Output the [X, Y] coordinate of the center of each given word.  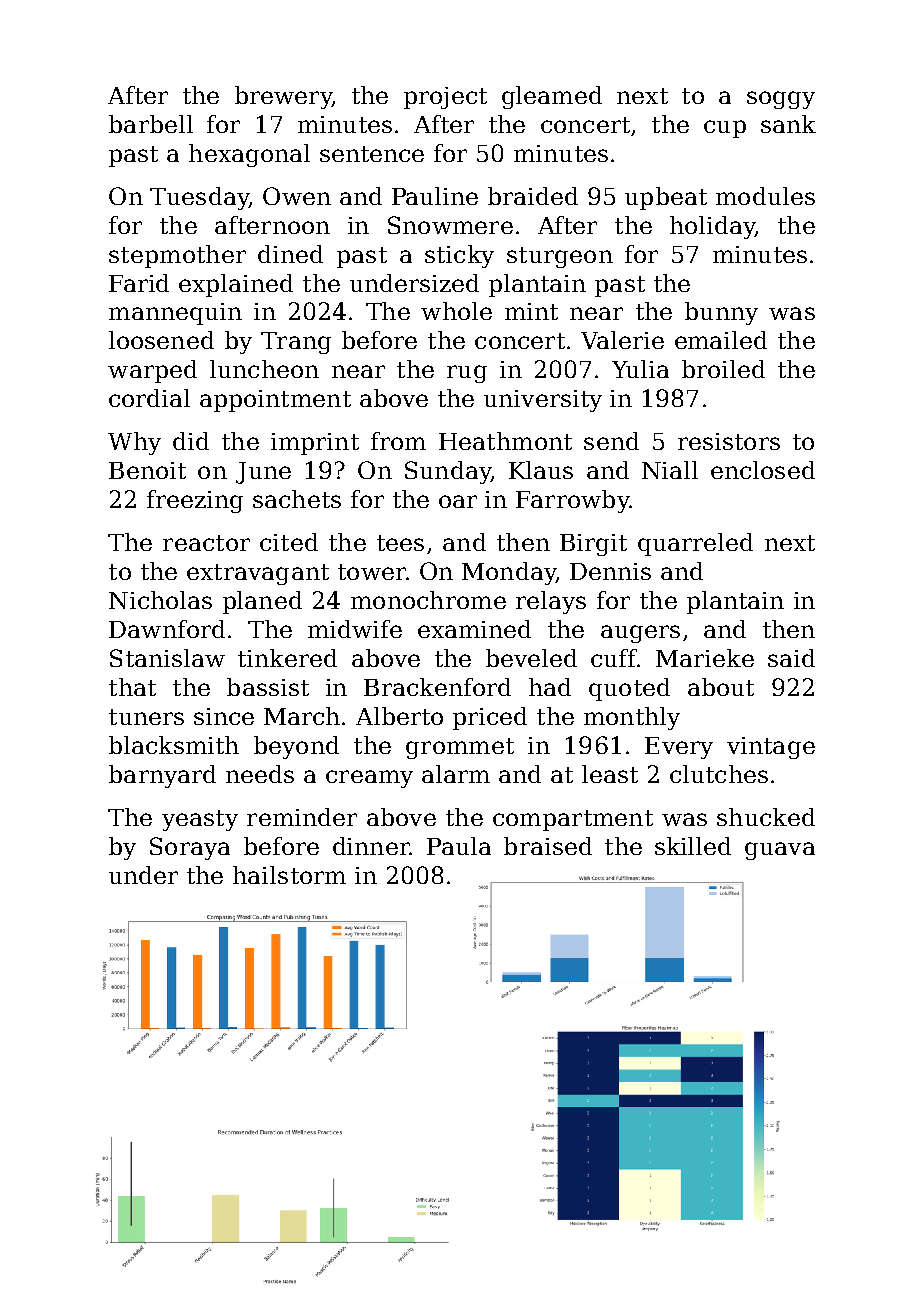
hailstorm [289, 875]
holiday [712, 227]
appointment [275, 401]
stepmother [177, 256]
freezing [195, 501]
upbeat [666, 198]
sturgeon [560, 257]
